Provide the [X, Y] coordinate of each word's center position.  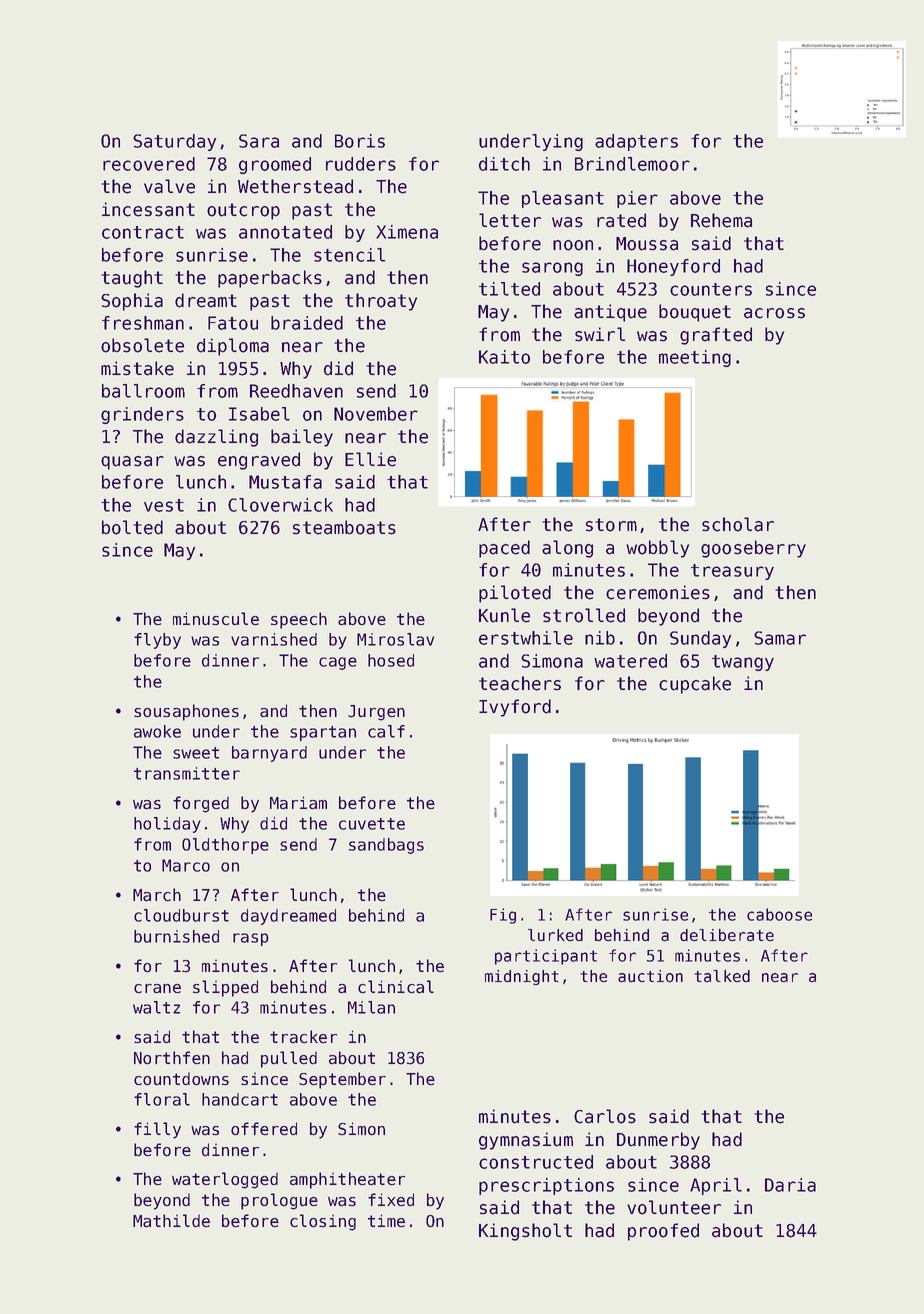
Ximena [407, 232]
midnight [522, 977]
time [386, 1221]
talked [722, 976]
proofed [663, 1232]
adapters [636, 142]
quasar [132, 463]
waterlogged [225, 1180]
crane [157, 989]
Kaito [504, 357]
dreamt [206, 300]
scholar [738, 524]
